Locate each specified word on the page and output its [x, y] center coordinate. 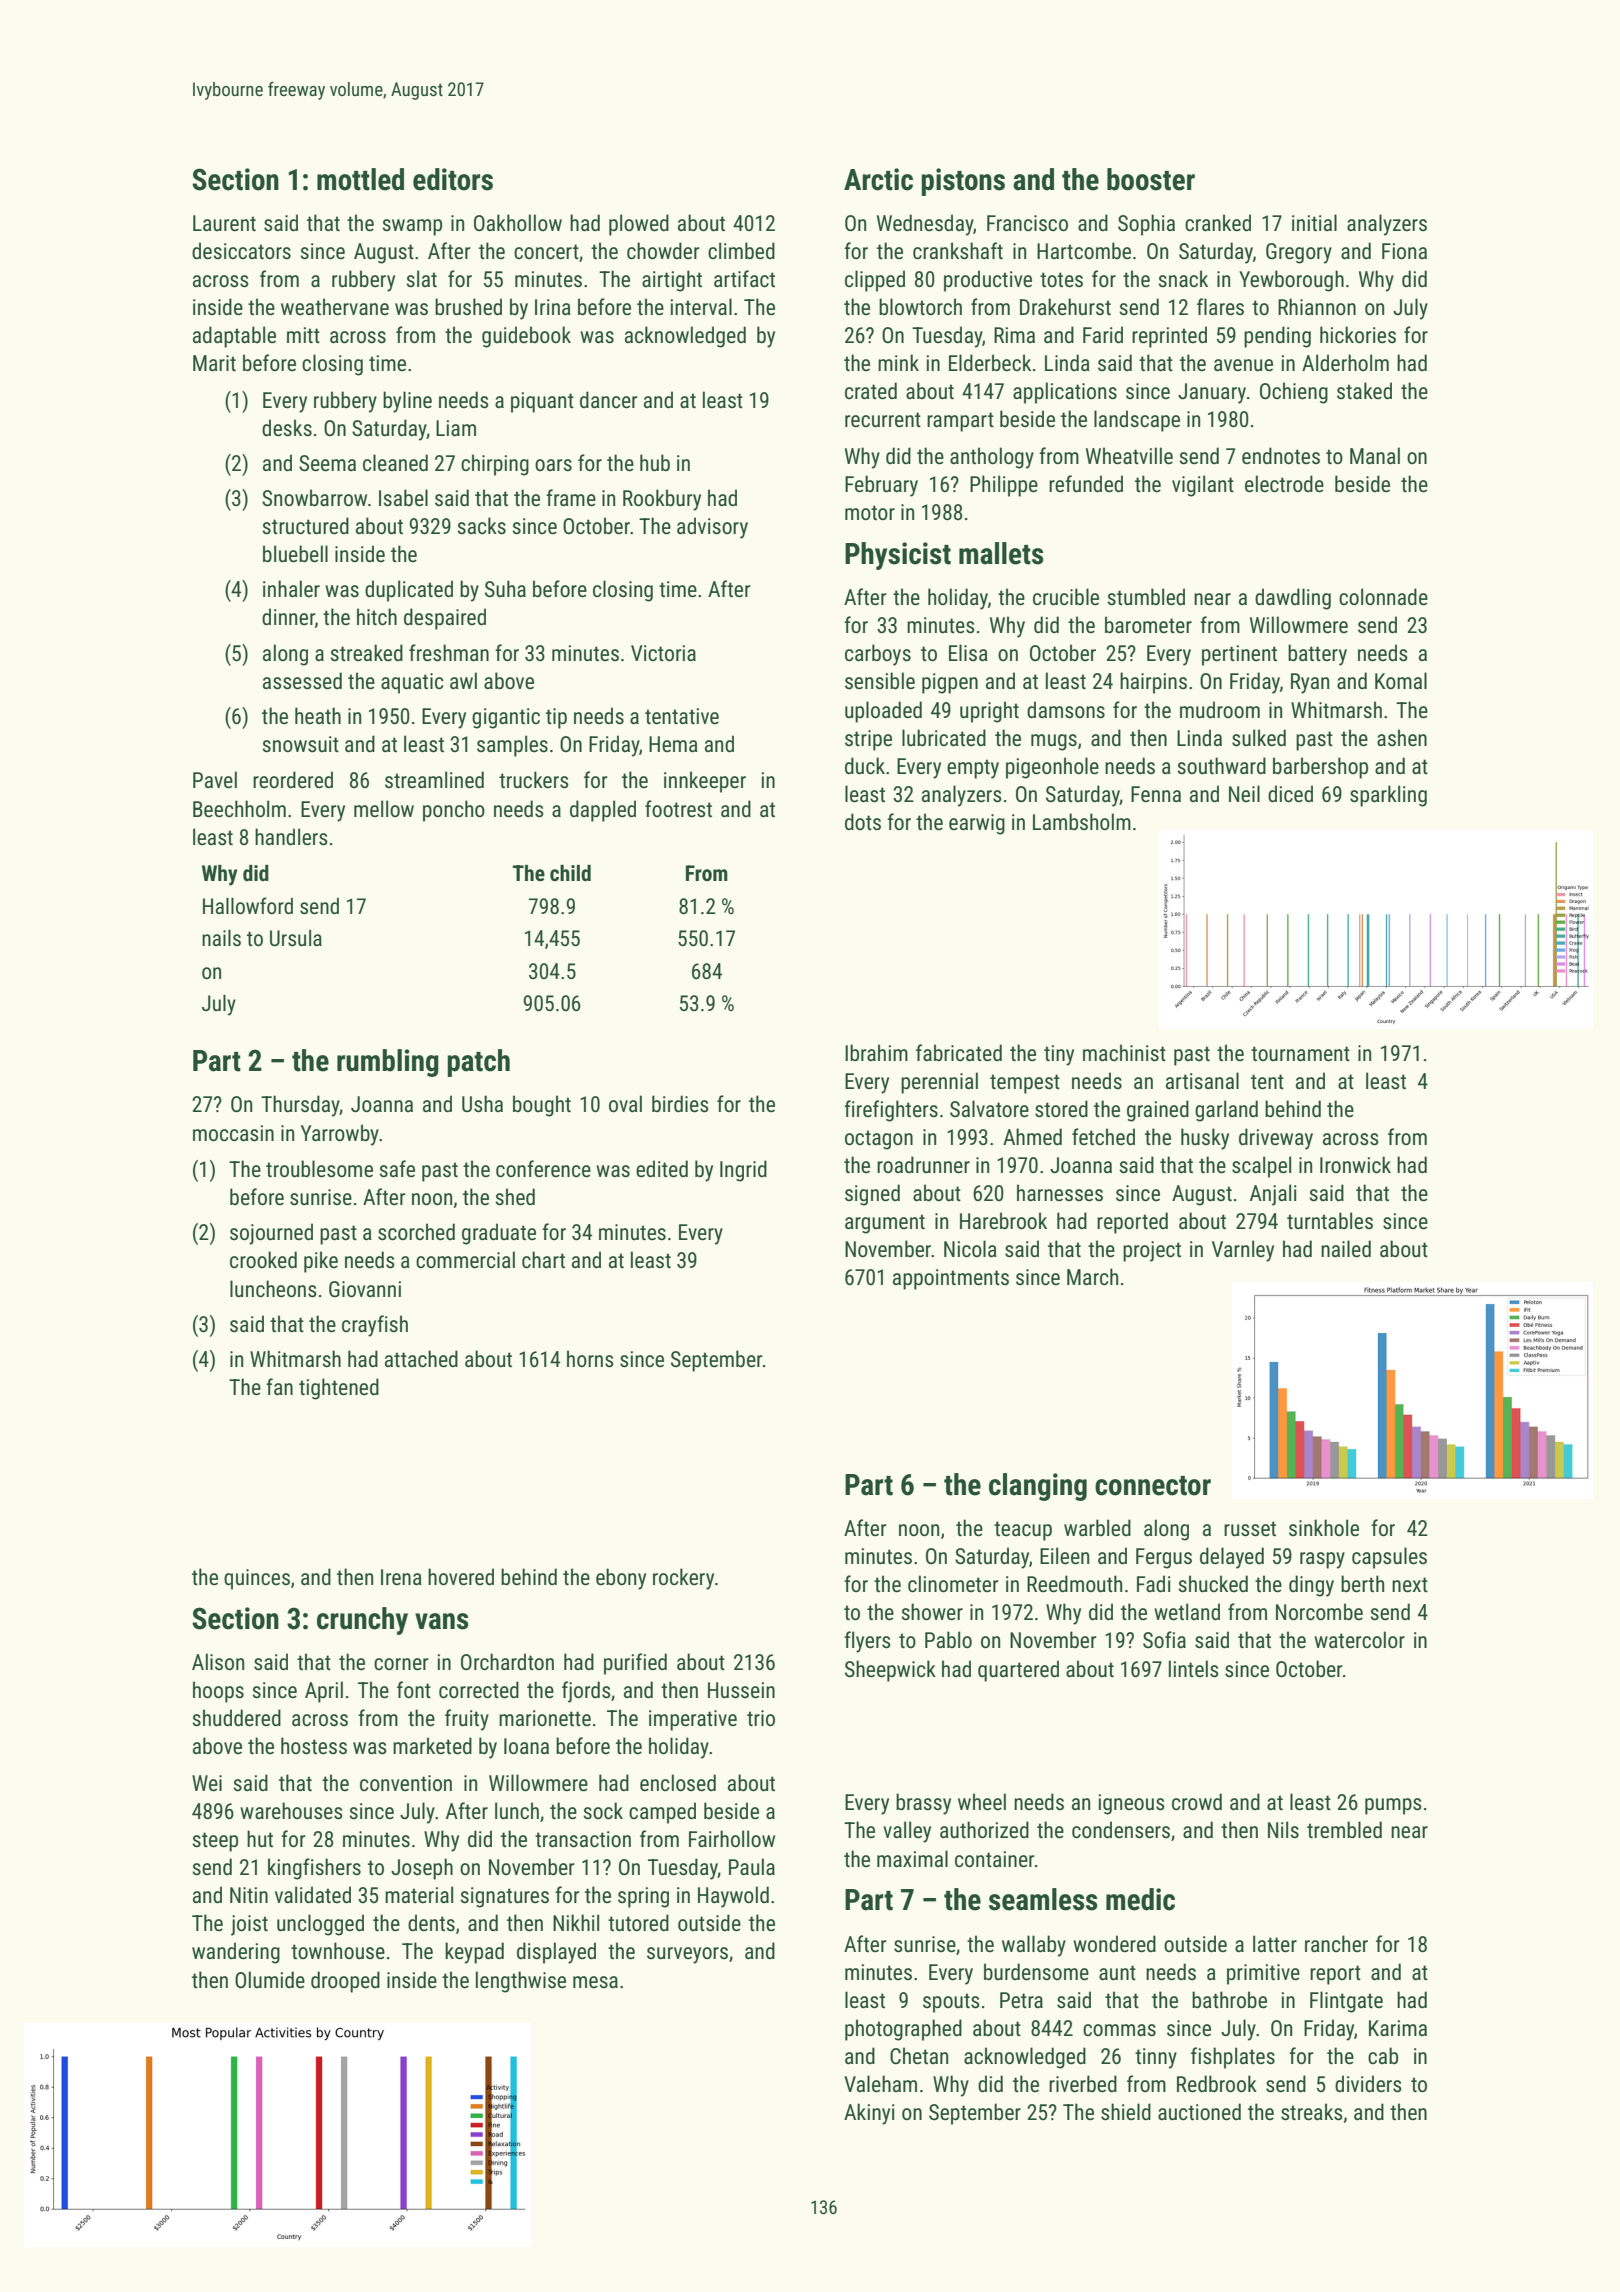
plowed [639, 225]
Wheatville [1129, 456]
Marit [214, 363]
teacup [1023, 1531]
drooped [345, 1982]
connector [1153, 1486]
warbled [1097, 1528]
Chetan [919, 2056]
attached [421, 1359]
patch [478, 1063]
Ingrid [743, 1171]
